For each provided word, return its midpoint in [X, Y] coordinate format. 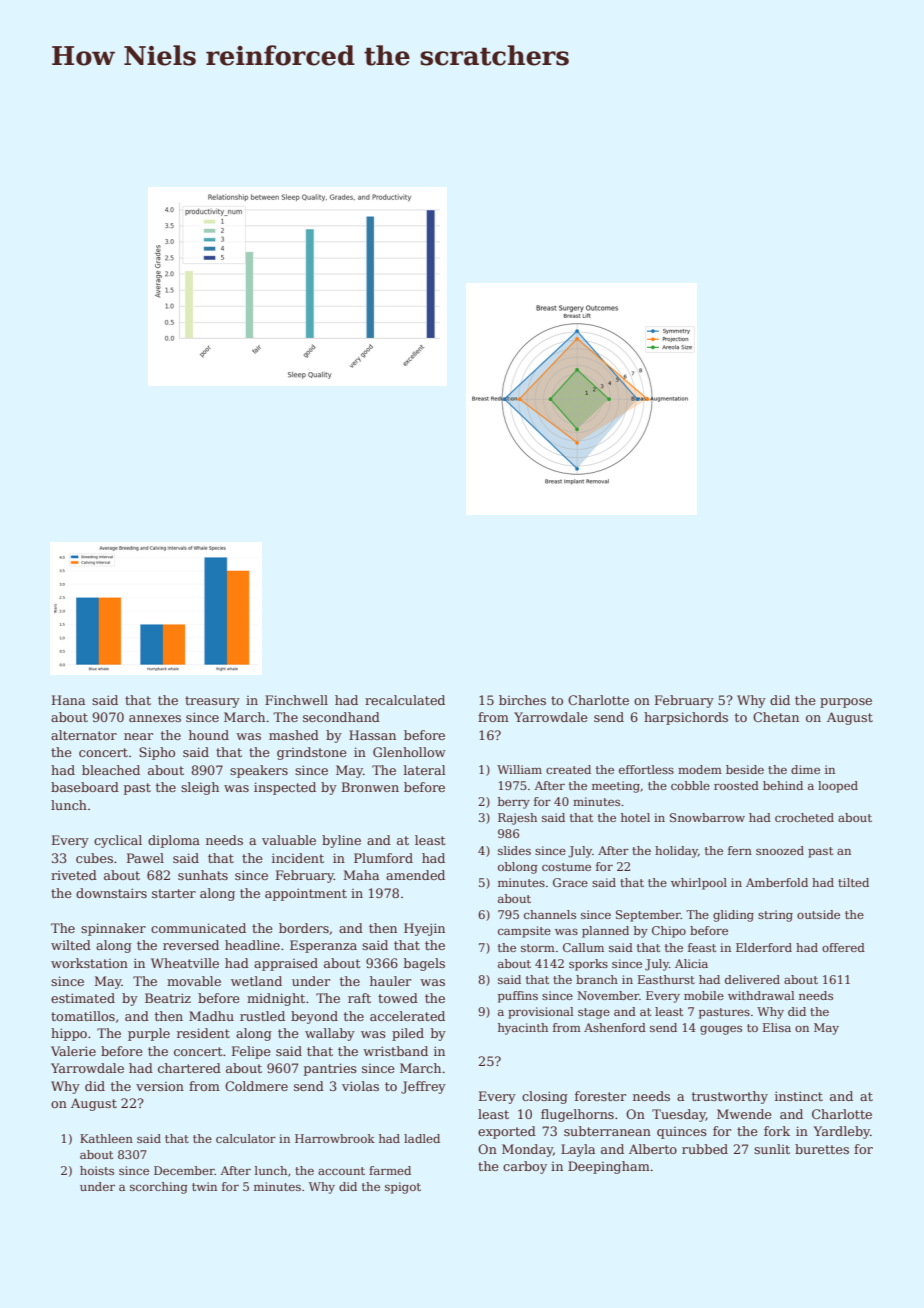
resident [203, 1033]
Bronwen [370, 787]
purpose [846, 703]
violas [360, 1086]
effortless [646, 769]
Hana [68, 700]
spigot [403, 1188]
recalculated [405, 700]
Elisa [777, 1027]
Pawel [145, 858]
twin [204, 1186]
